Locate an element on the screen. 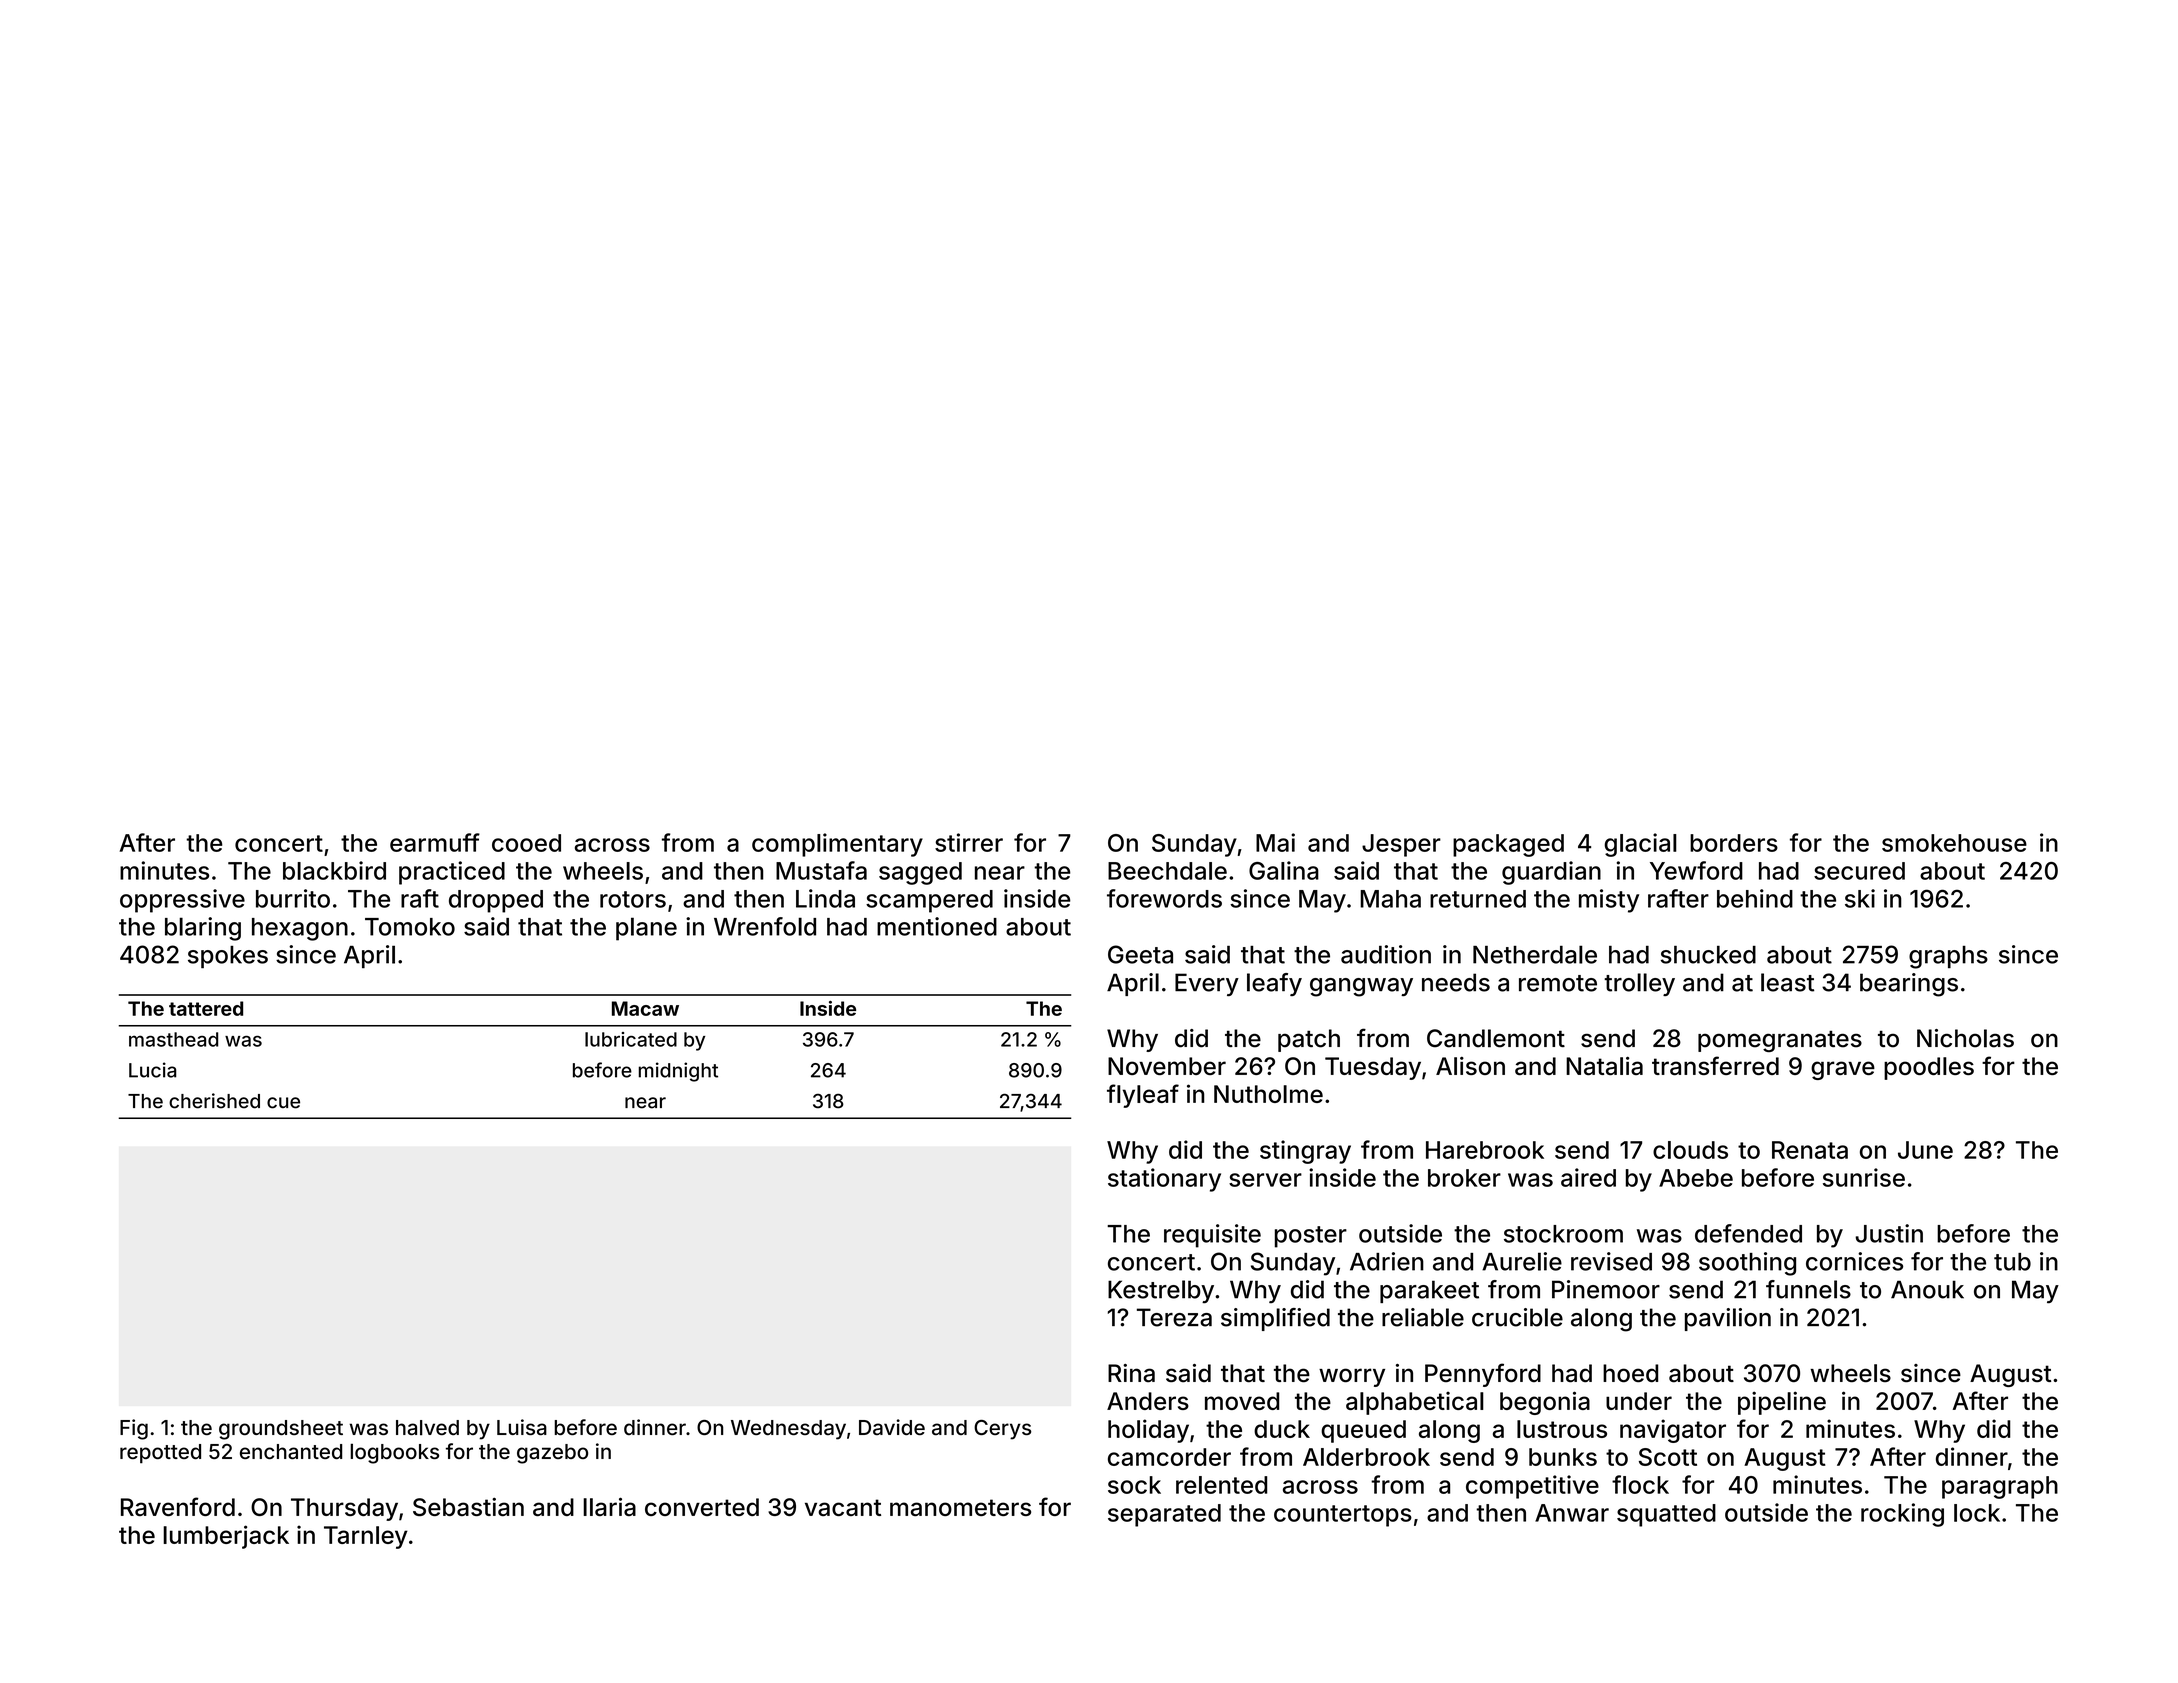  Macaw is located at coordinates (645, 1008).
